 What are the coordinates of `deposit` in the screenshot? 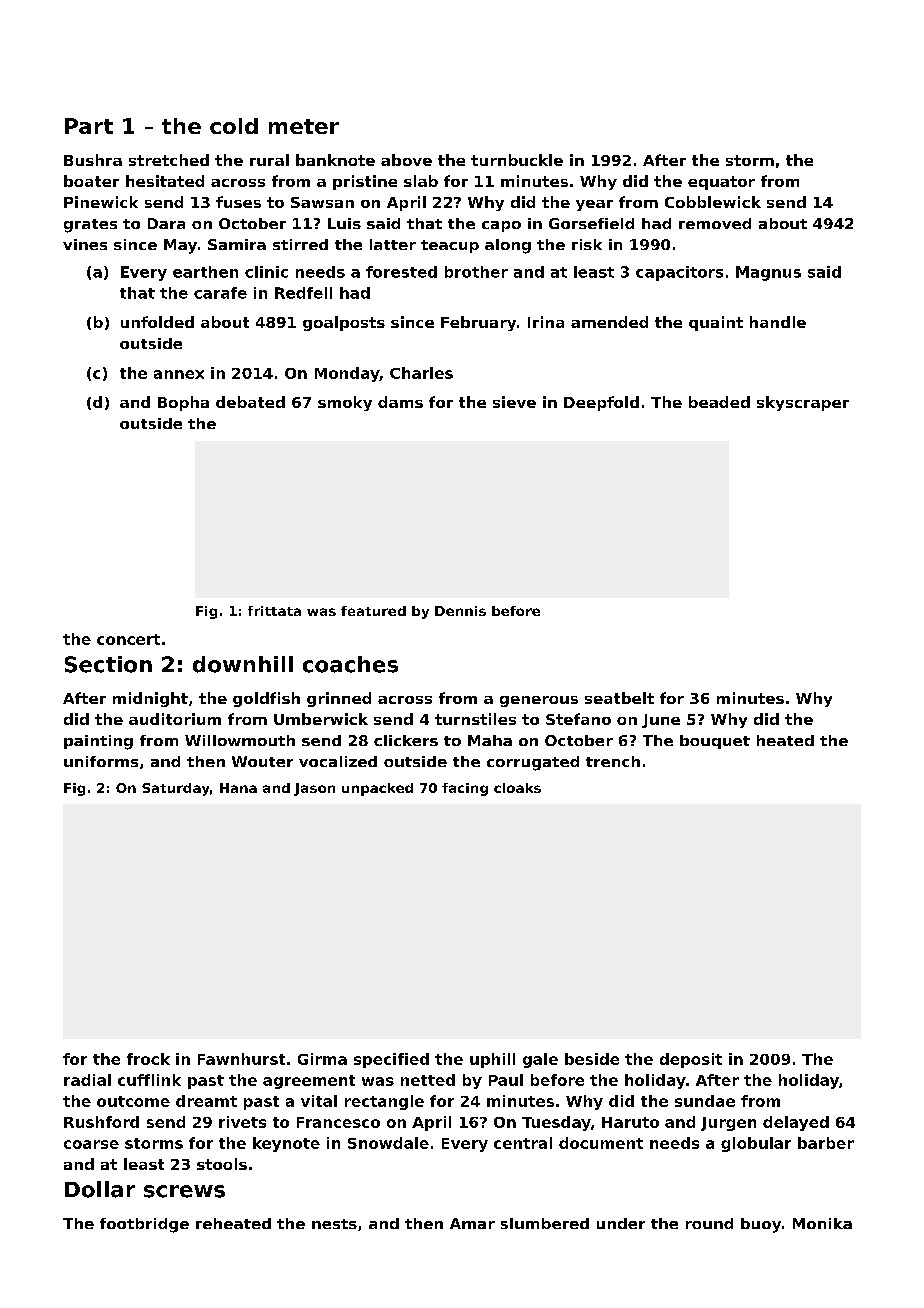 It's located at (691, 1060).
